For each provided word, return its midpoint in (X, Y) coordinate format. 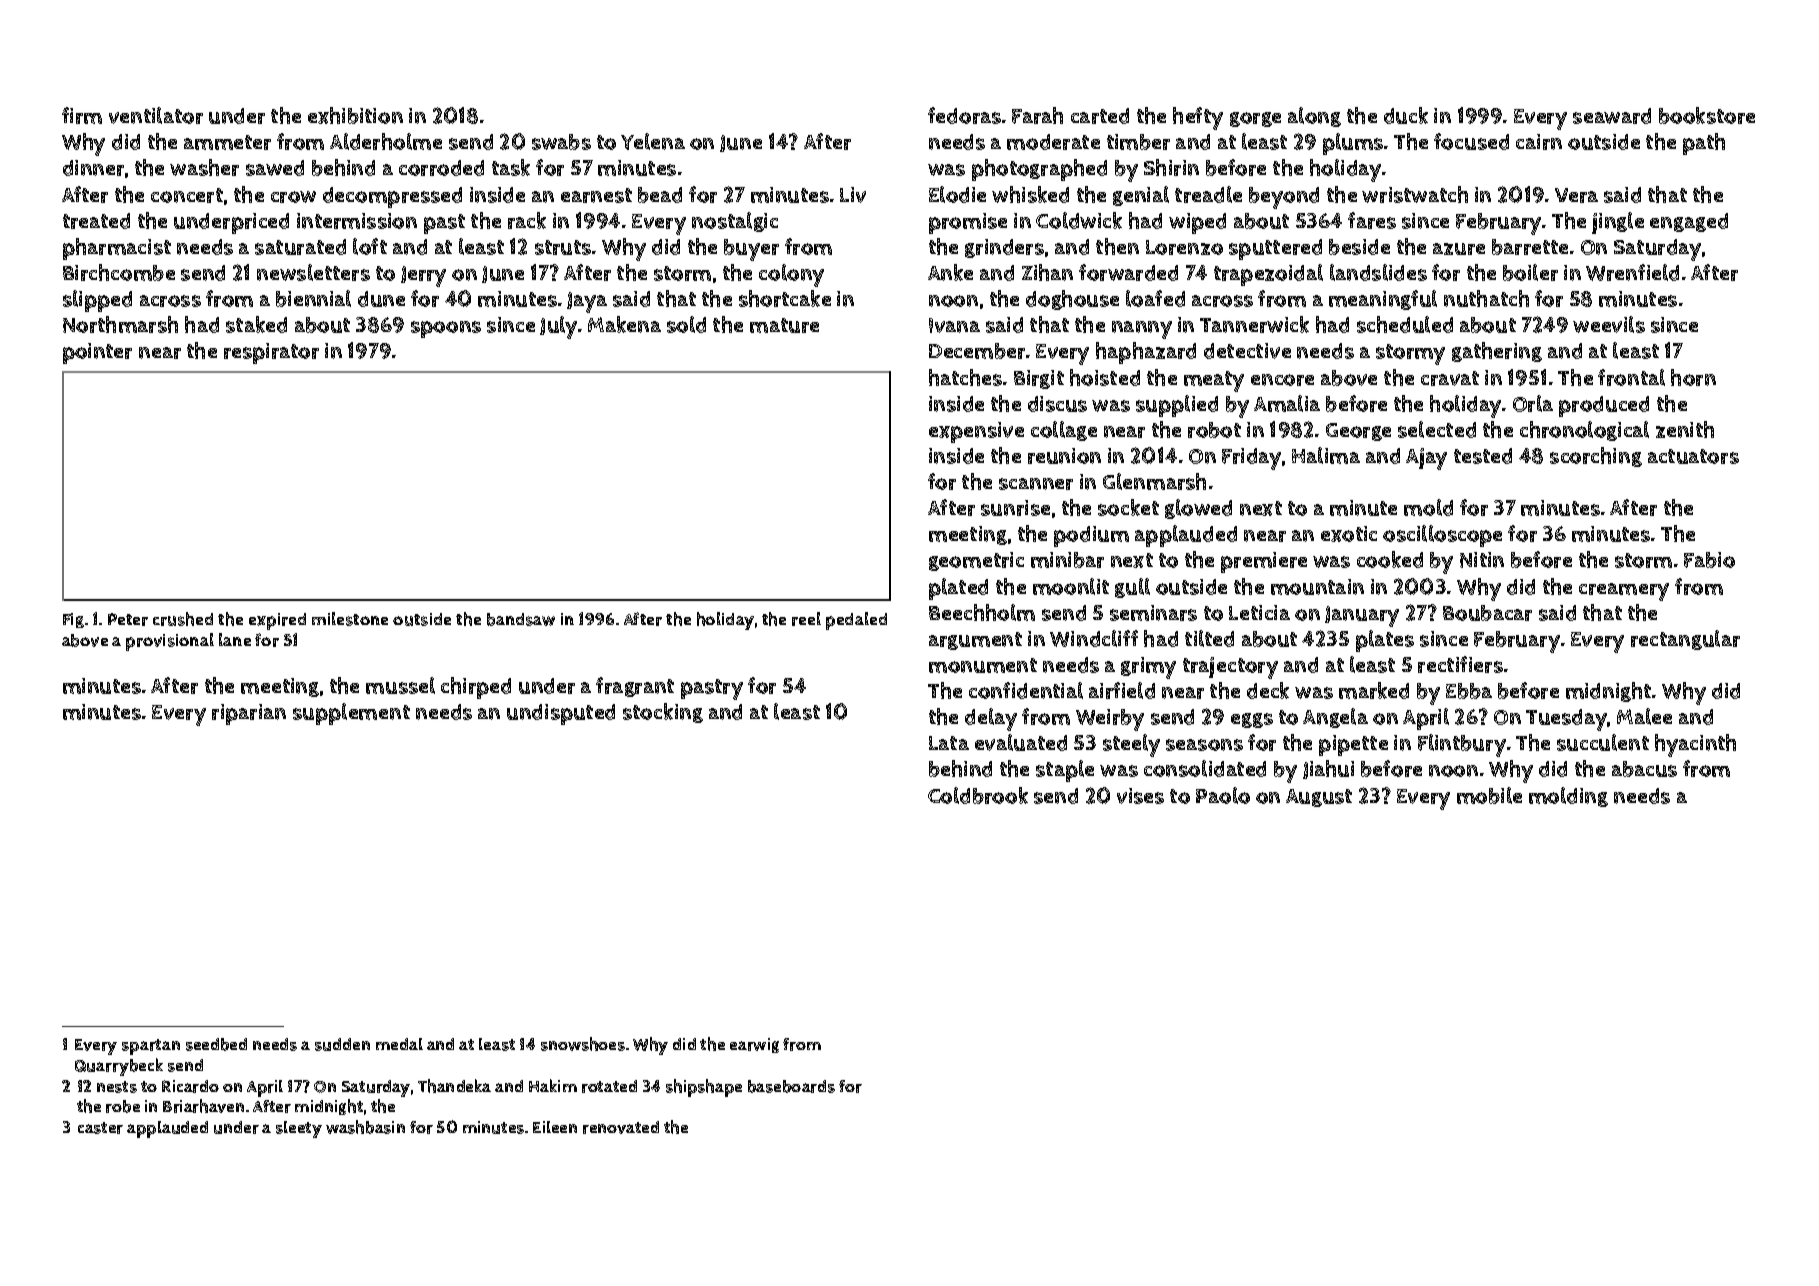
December (977, 351)
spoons (446, 329)
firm (82, 115)
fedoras (964, 115)
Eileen (555, 1127)
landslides (1378, 272)
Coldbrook (978, 795)
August (1319, 798)
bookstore (1707, 115)
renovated (621, 1127)
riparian (249, 714)
